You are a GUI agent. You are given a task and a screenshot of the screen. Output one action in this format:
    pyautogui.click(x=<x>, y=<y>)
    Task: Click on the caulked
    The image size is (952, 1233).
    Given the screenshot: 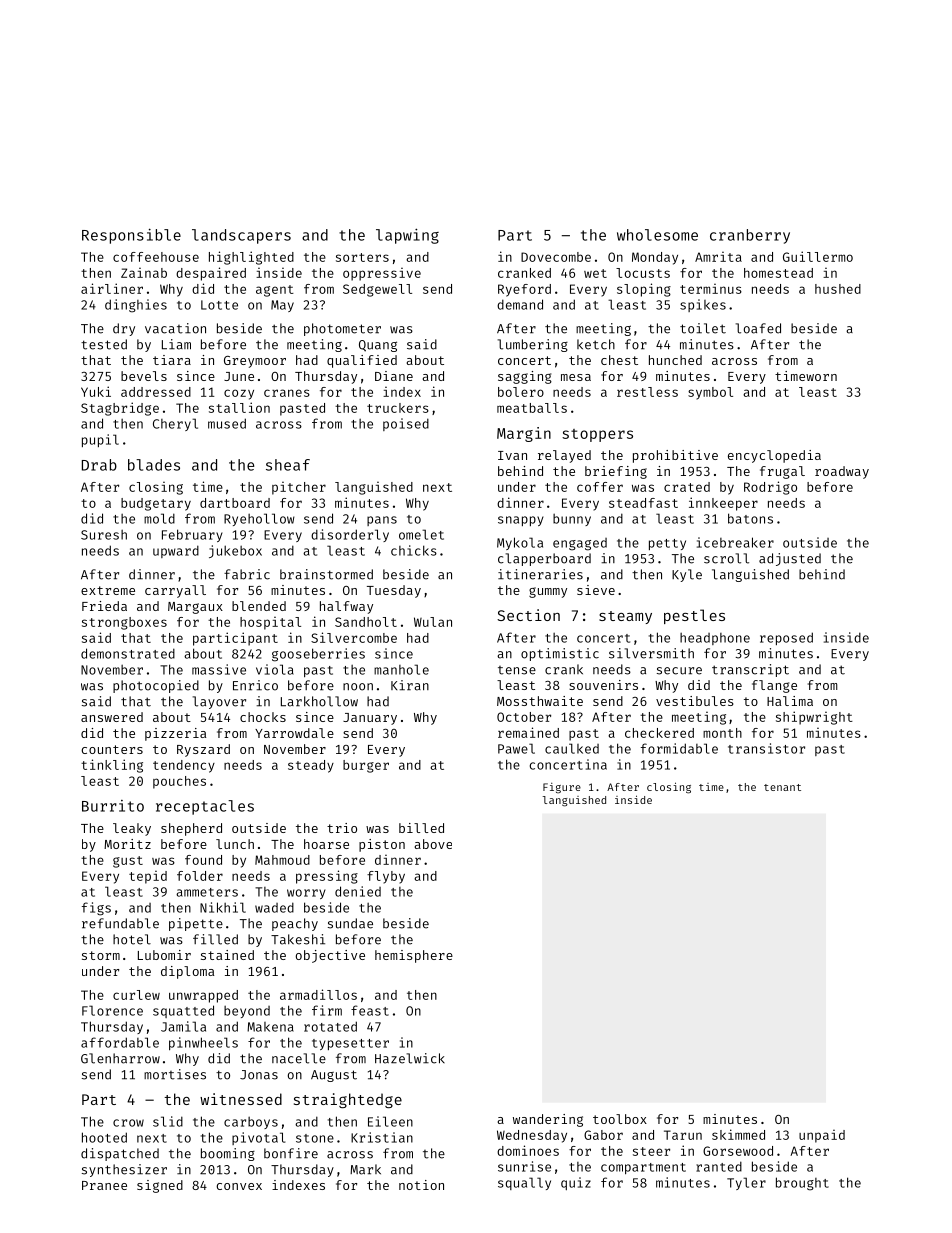 What is the action you would take?
    pyautogui.click(x=572, y=748)
